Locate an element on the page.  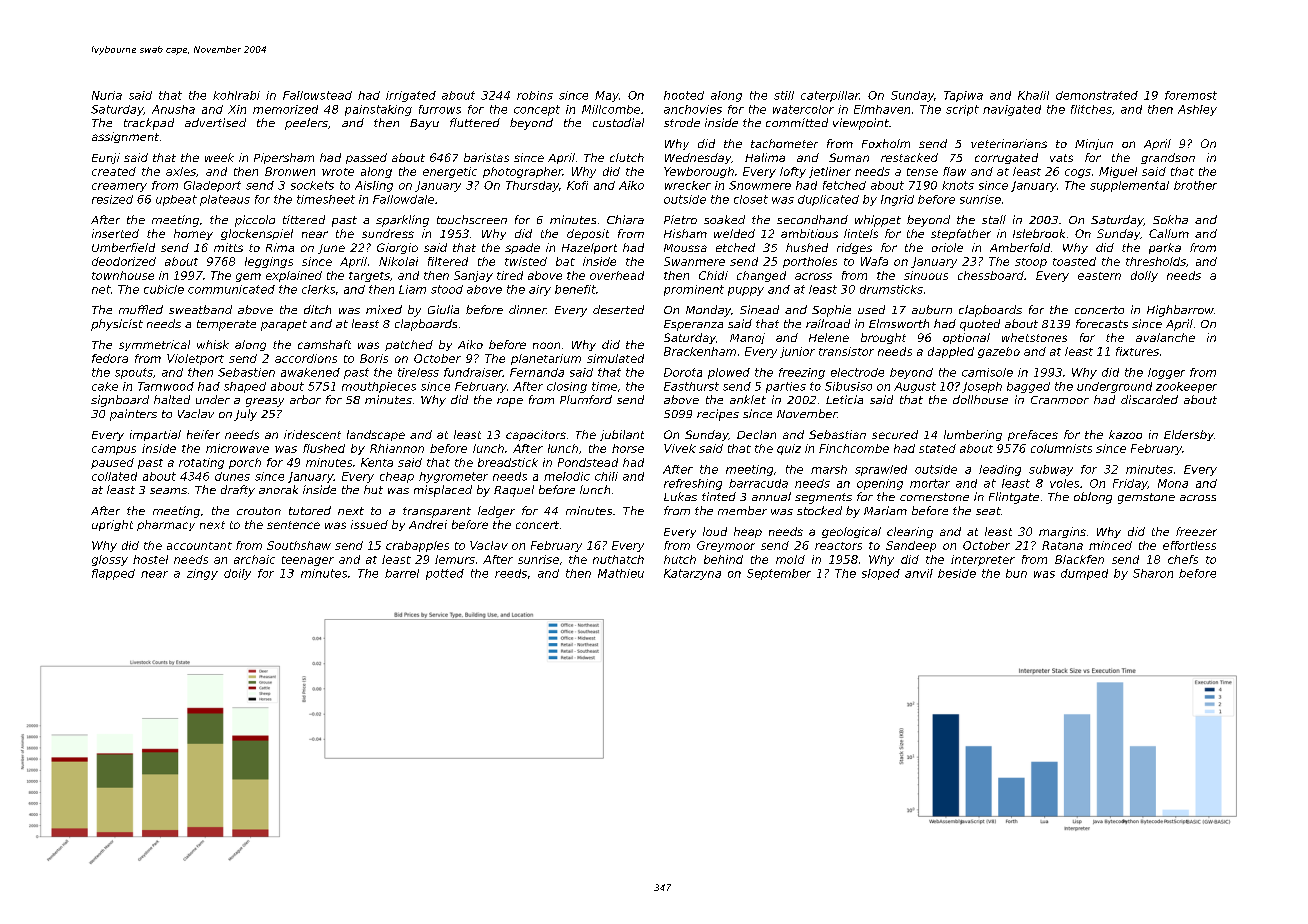
navigated is located at coordinates (1012, 110).
